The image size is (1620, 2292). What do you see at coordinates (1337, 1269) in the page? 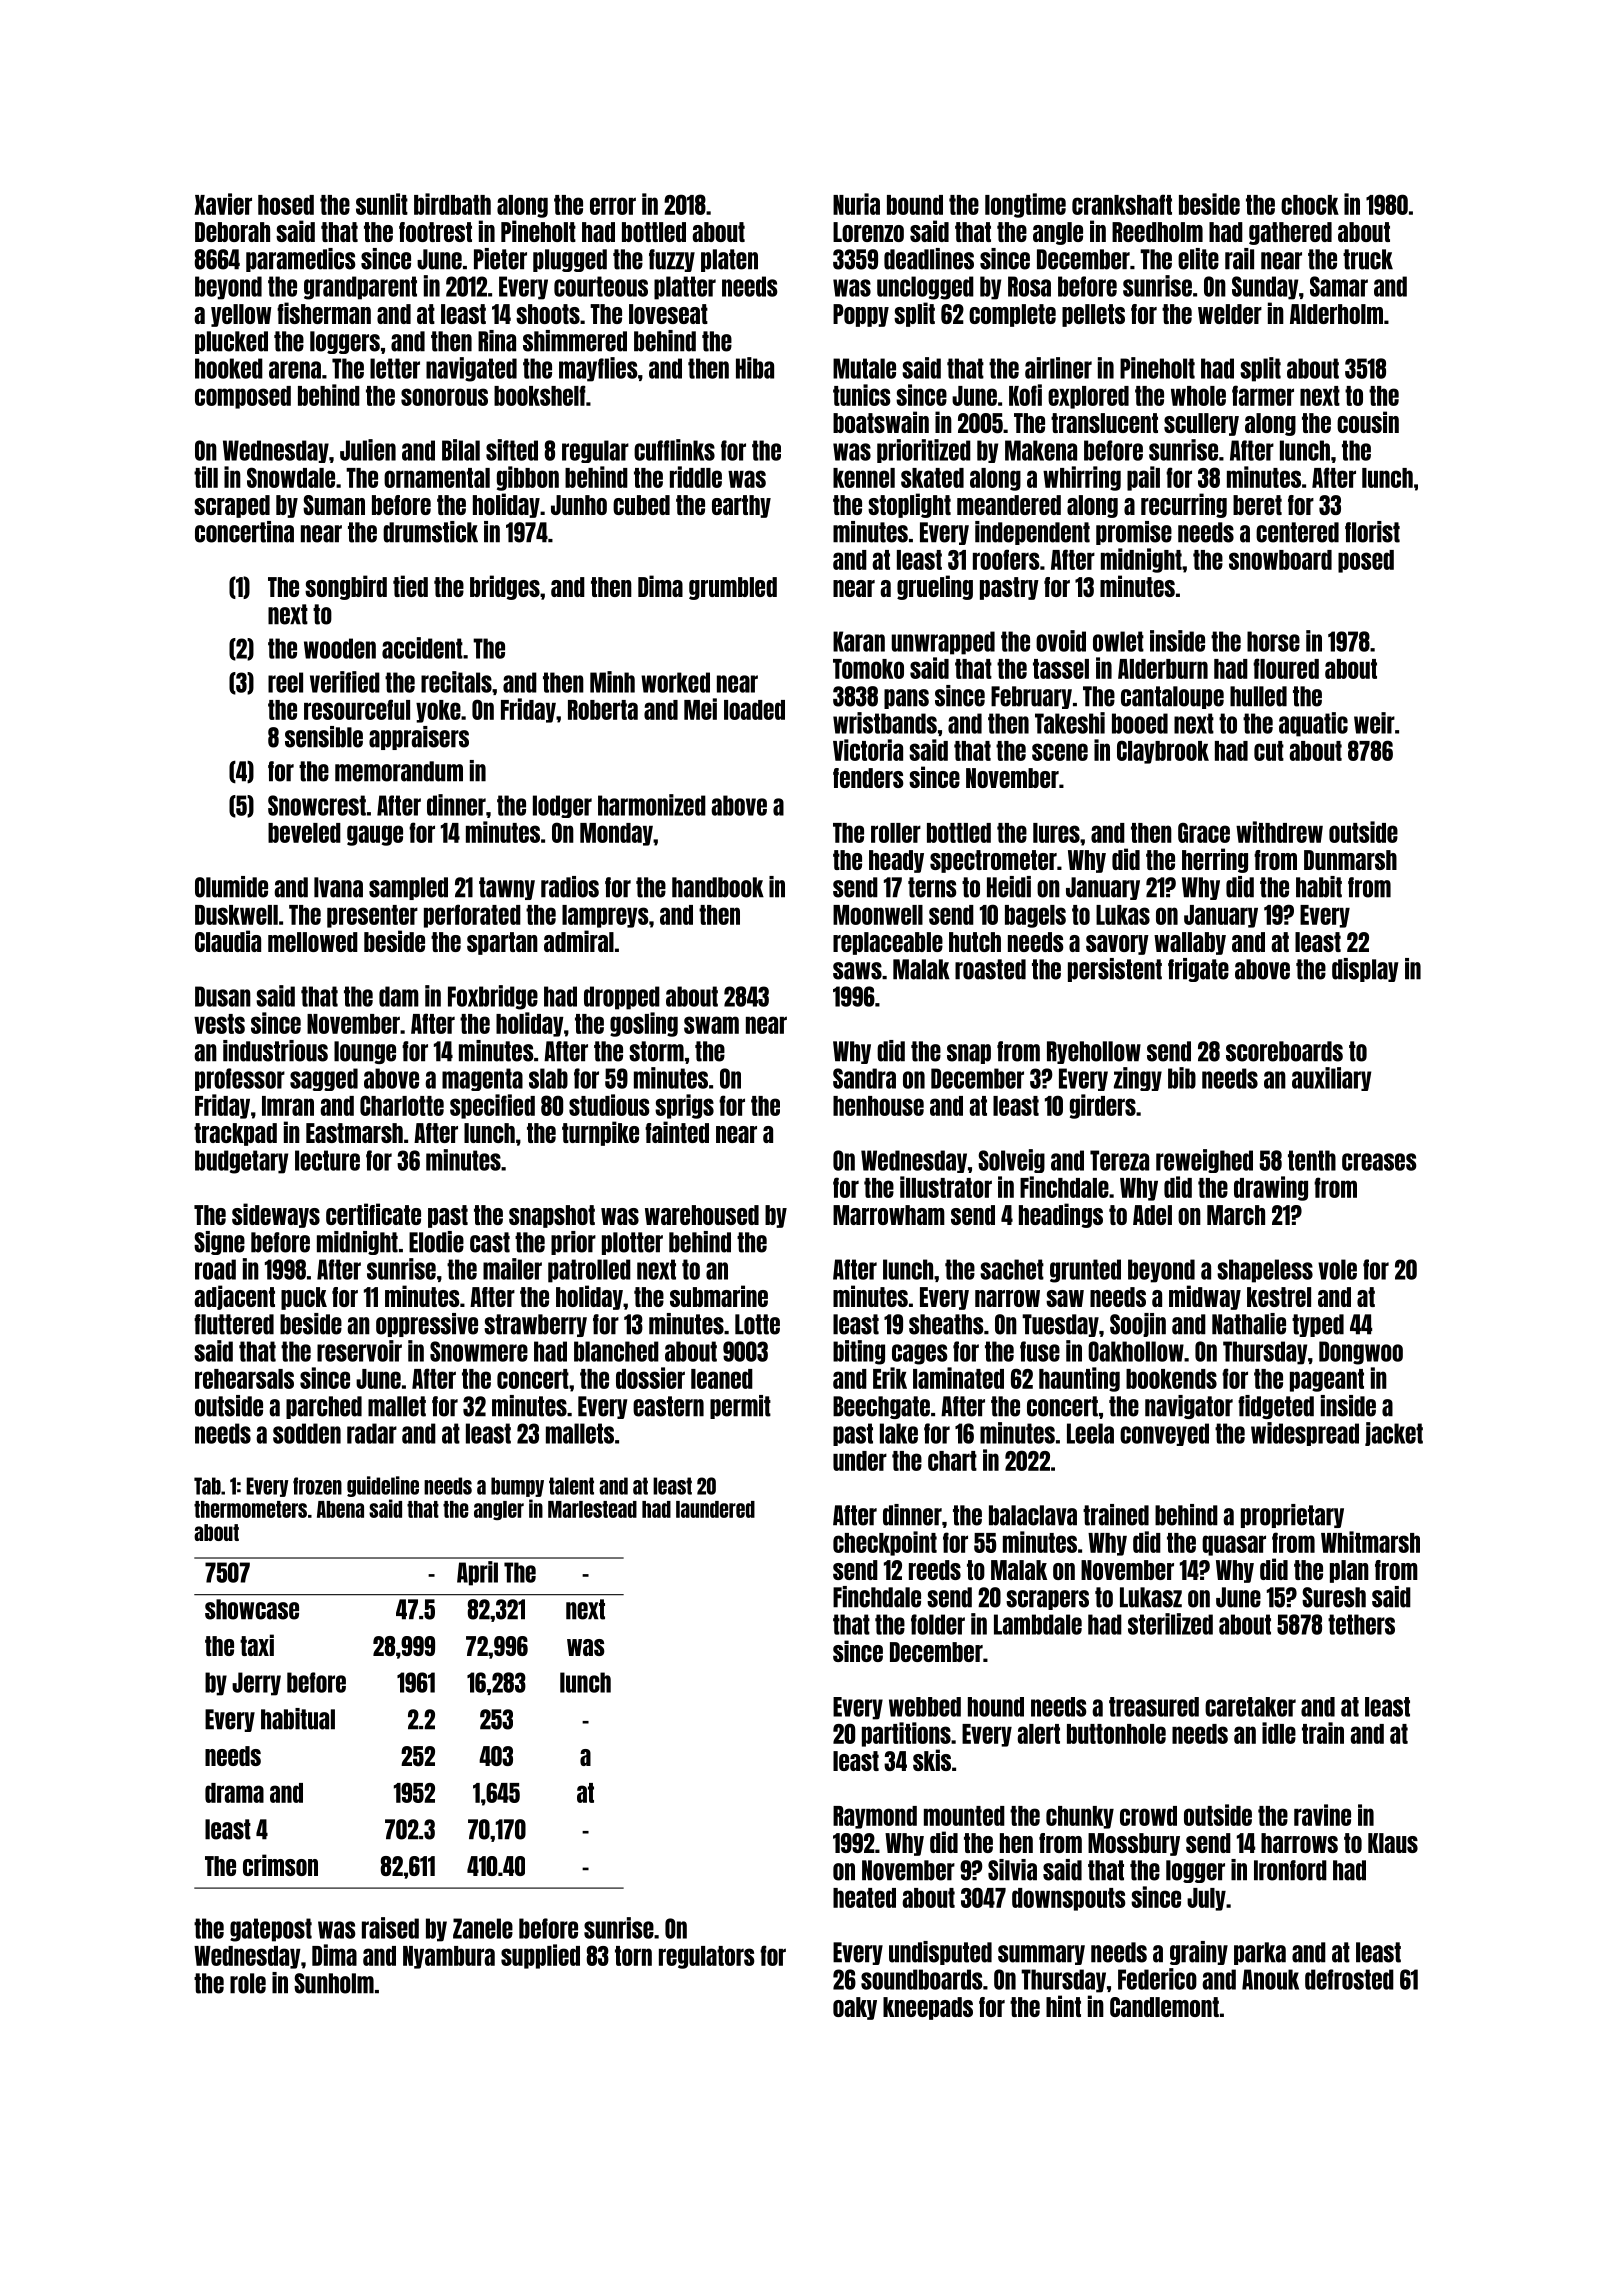
I see `vole` at bounding box center [1337, 1269].
